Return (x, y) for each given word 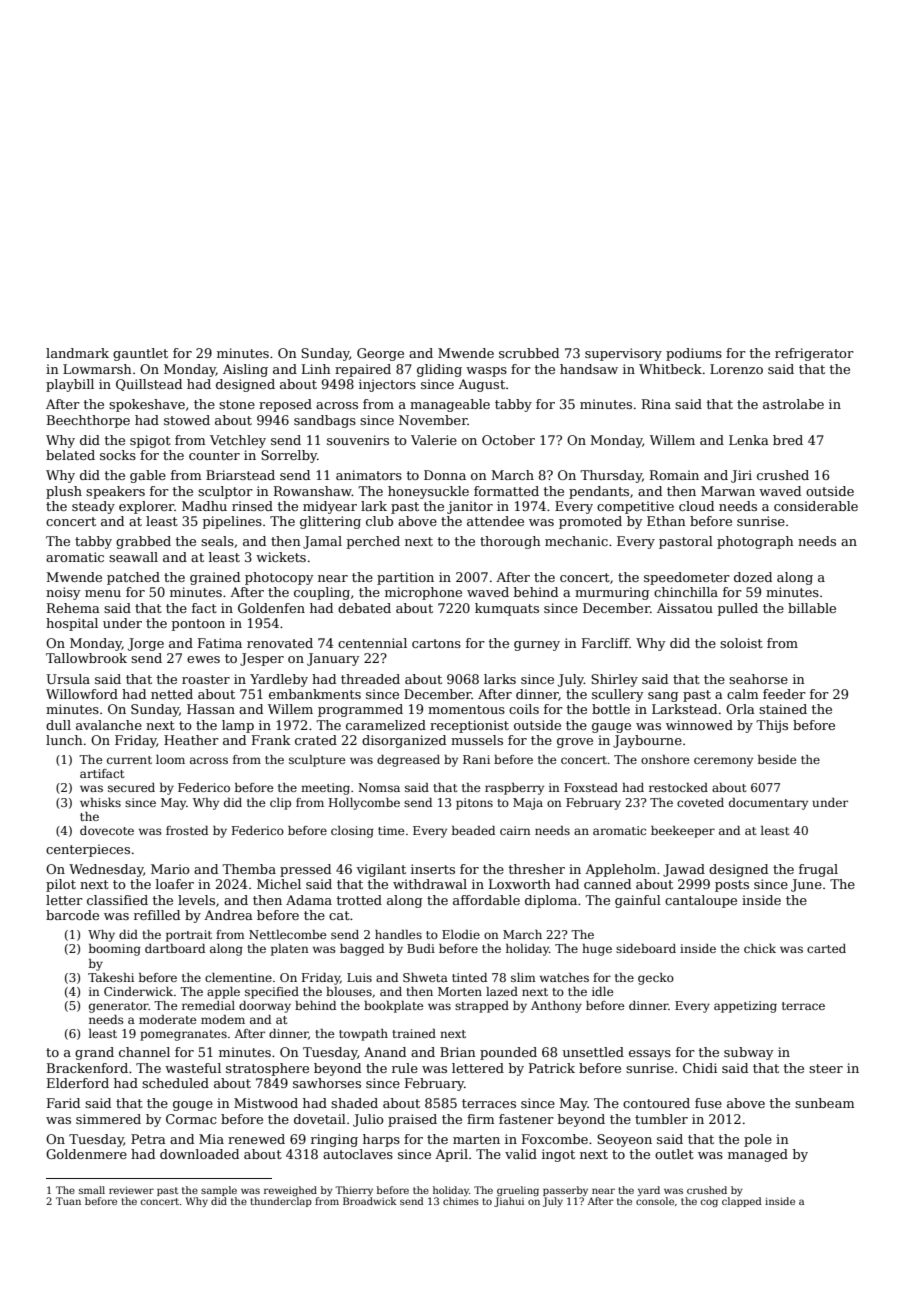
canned (607, 884)
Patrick (552, 1068)
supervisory (623, 354)
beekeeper (683, 832)
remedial (208, 1005)
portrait (189, 936)
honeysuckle (428, 492)
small (92, 1190)
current (129, 760)
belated (70, 455)
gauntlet (140, 354)
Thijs (772, 726)
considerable (816, 506)
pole (758, 1140)
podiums (694, 354)
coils (524, 709)
